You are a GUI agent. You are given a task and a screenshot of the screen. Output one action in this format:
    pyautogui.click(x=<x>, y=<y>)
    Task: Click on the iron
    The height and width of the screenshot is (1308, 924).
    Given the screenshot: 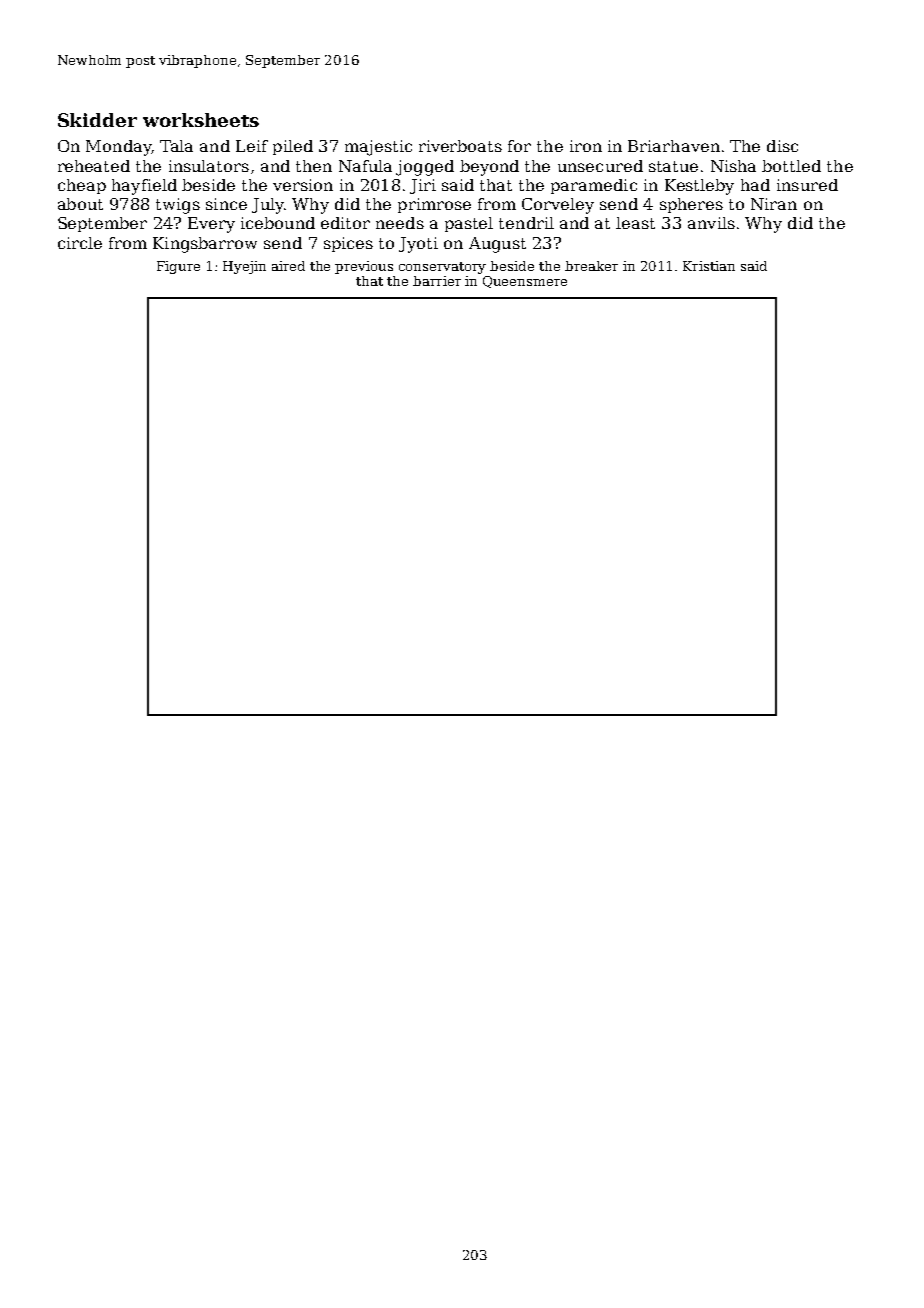 What is the action you would take?
    pyautogui.click(x=586, y=146)
